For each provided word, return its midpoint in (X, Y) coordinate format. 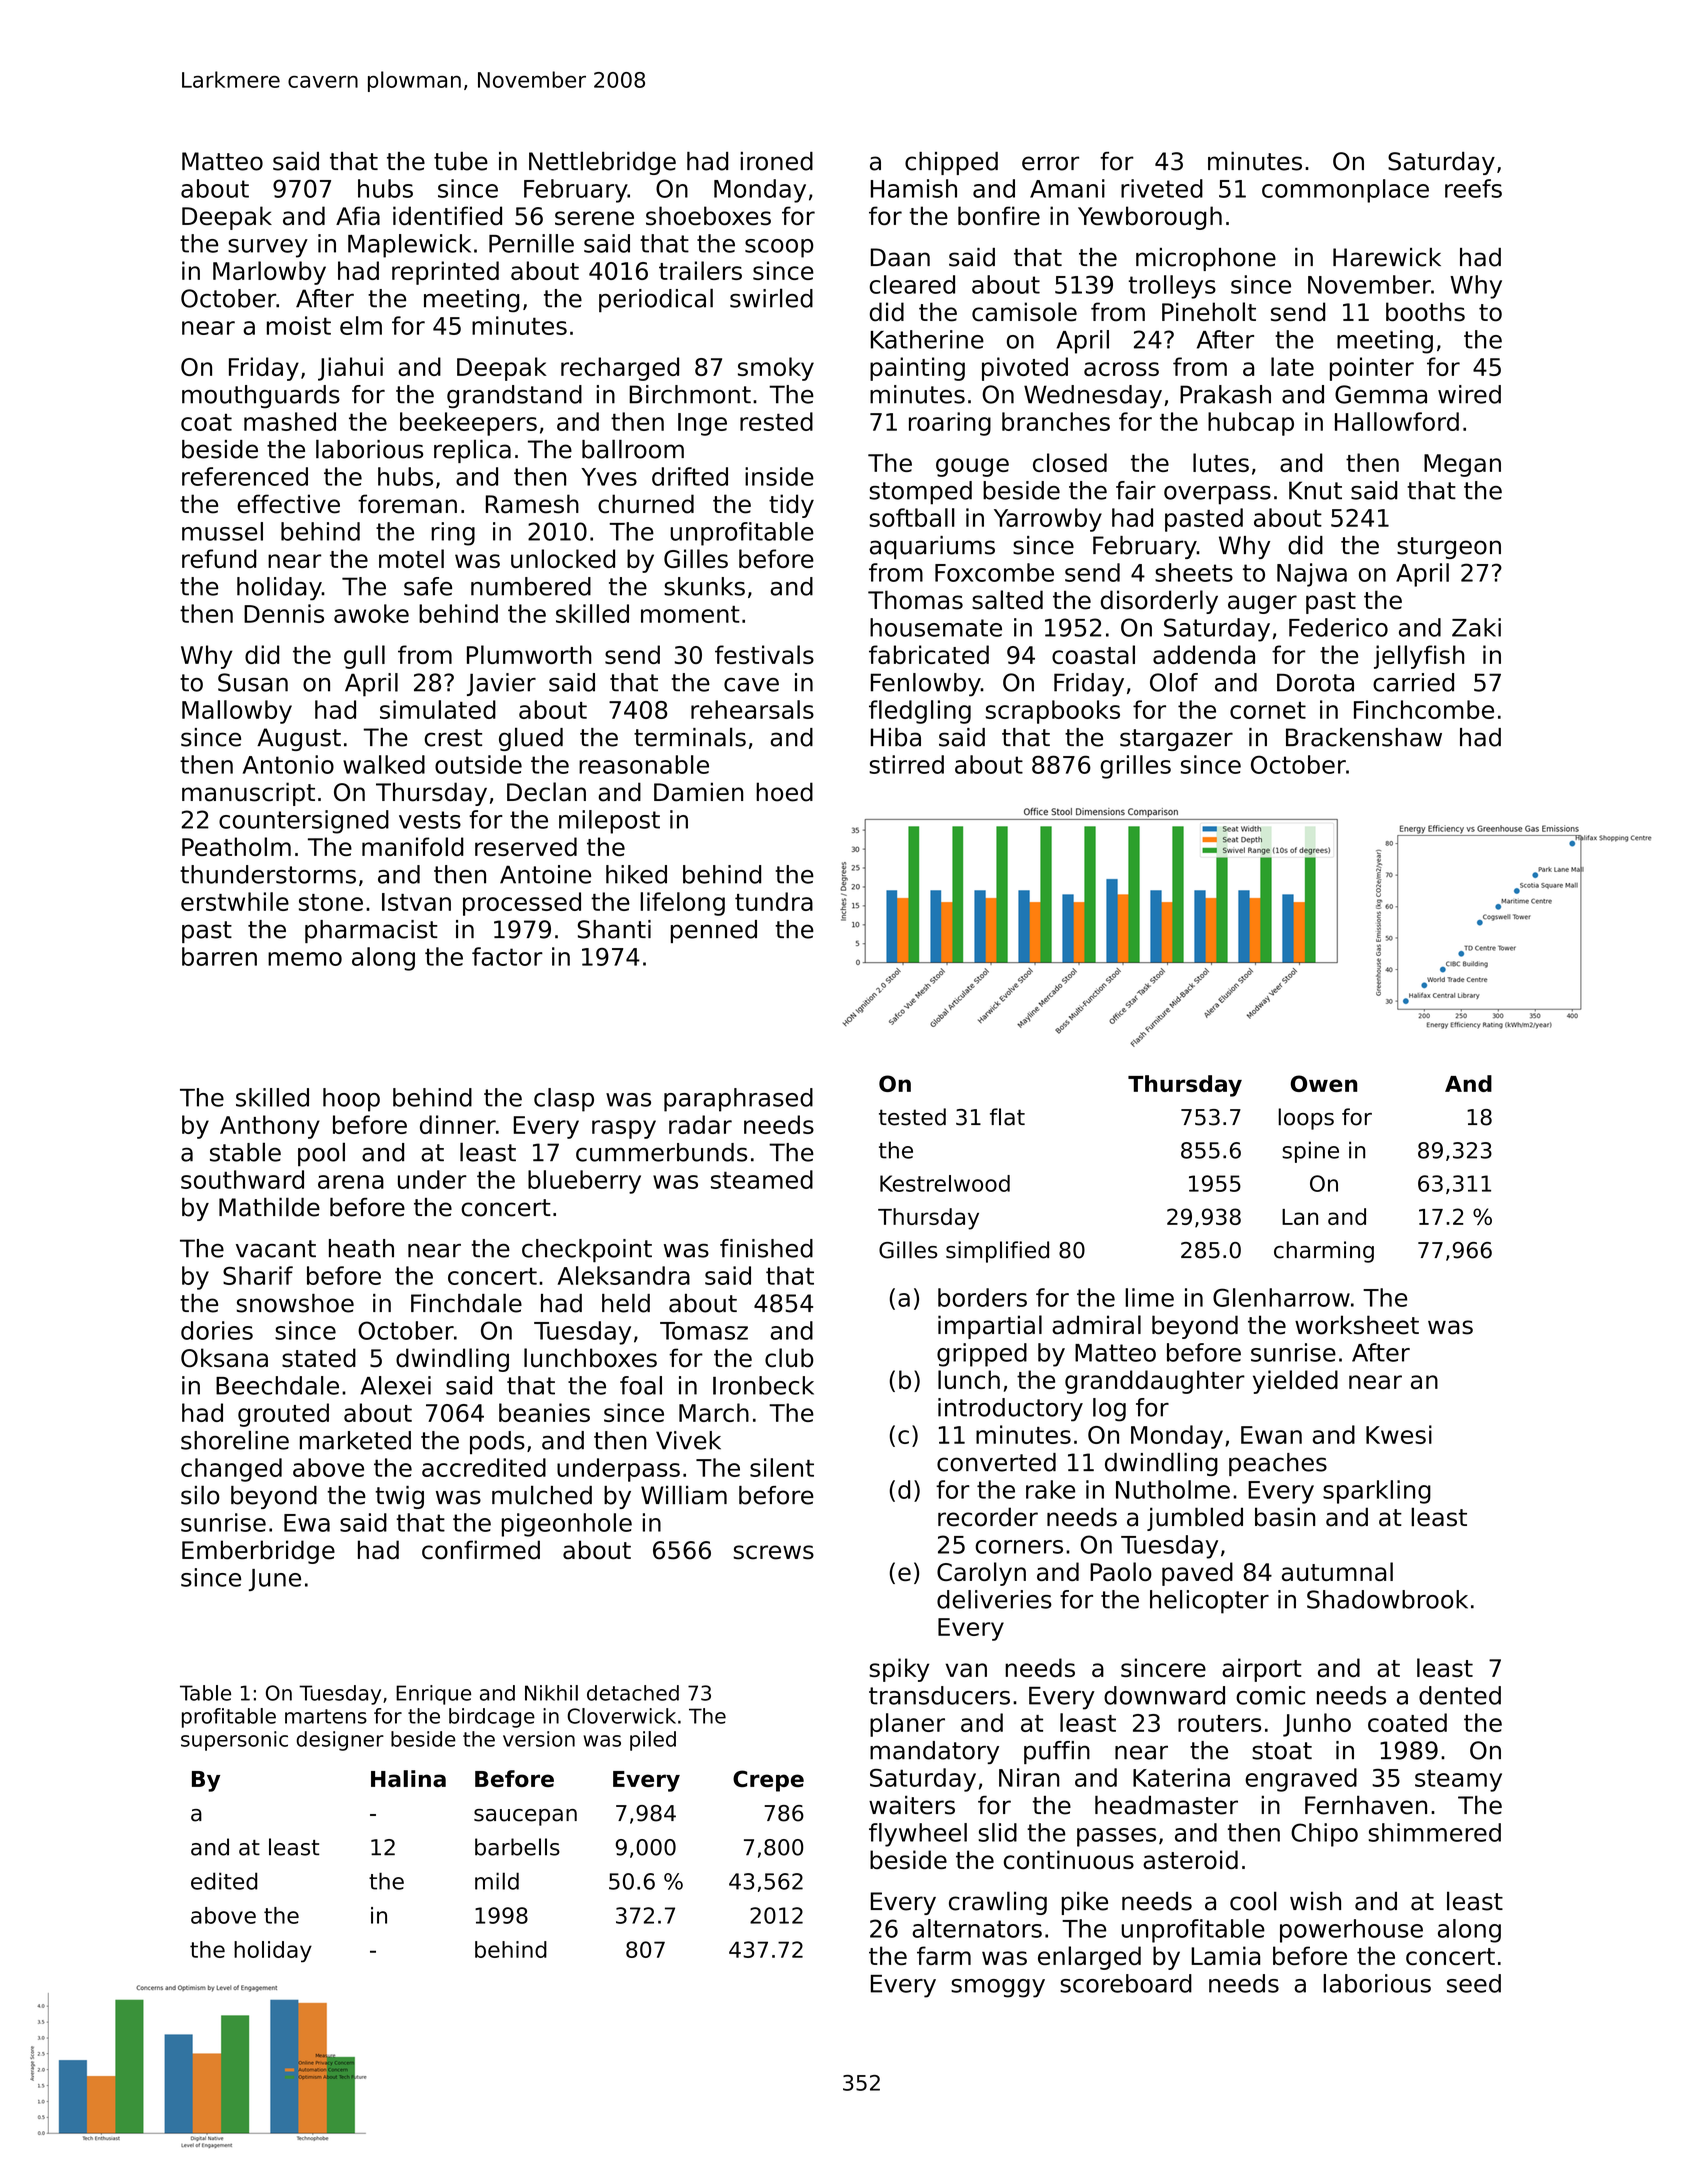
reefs (1473, 188)
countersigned (304, 822)
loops (1306, 1119)
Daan (900, 257)
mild (497, 1881)
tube (461, 161)
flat (1007, 1117)
